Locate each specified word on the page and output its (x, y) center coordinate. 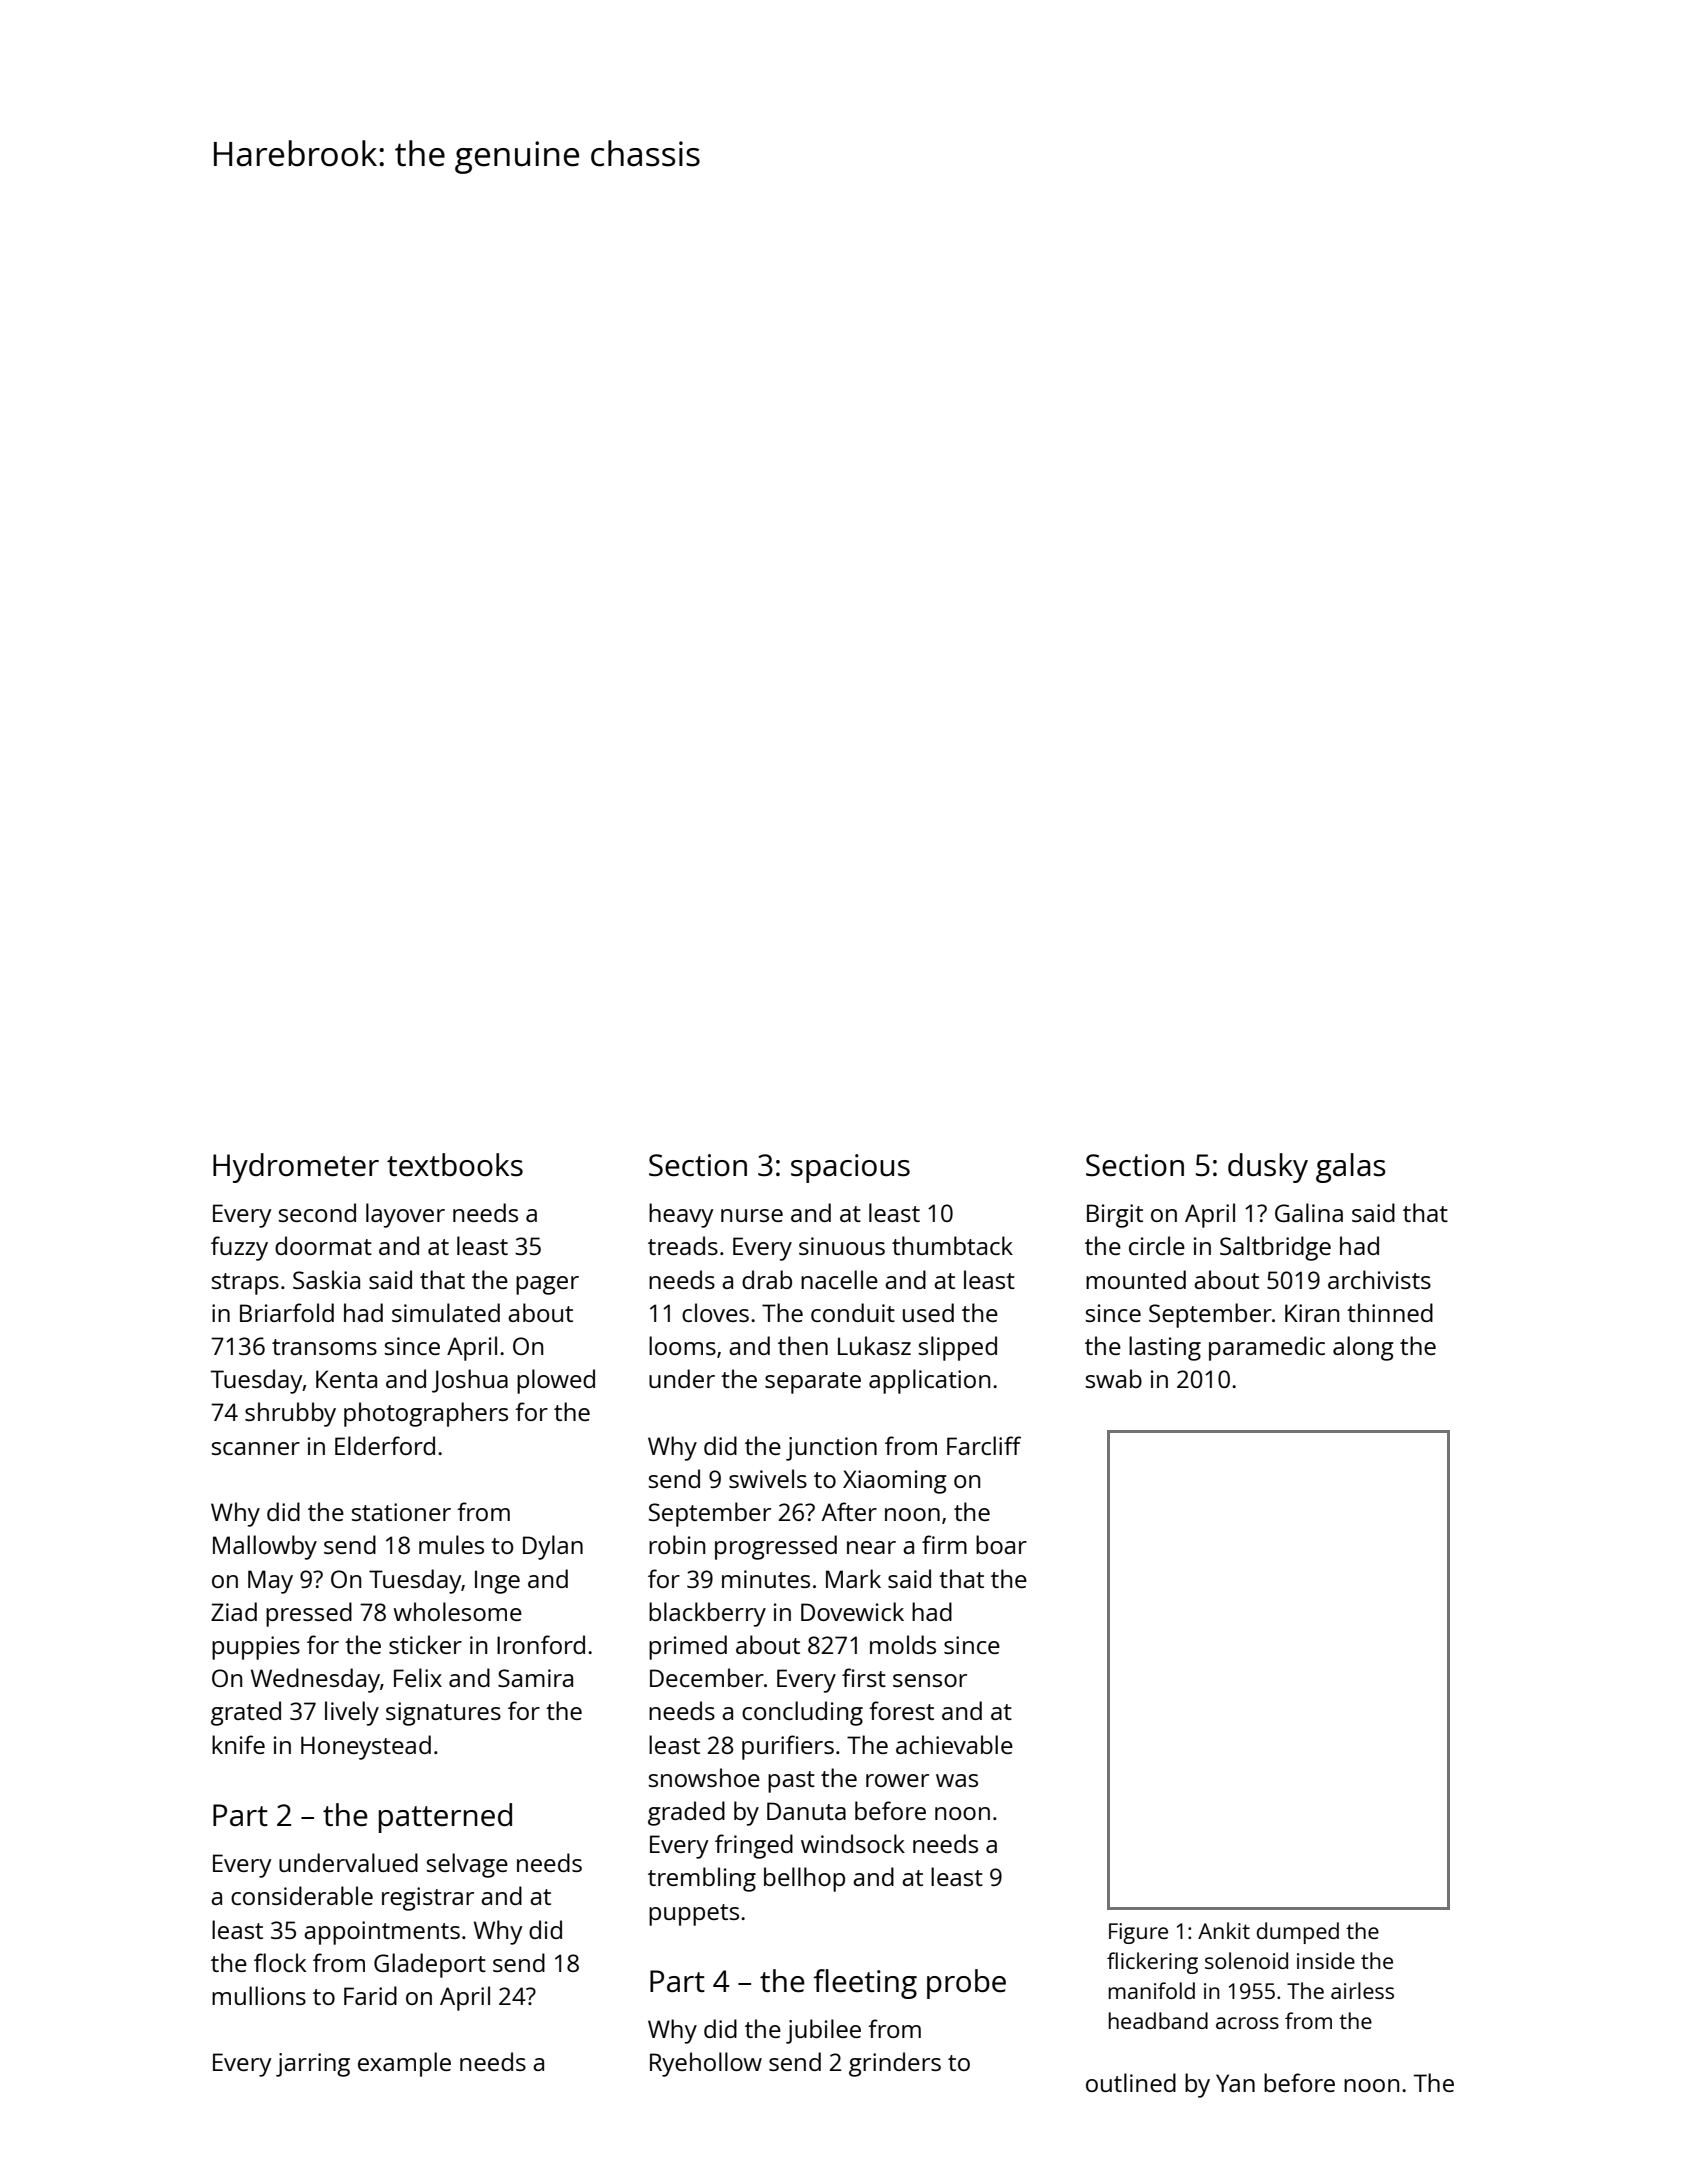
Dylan (553, 1547)
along (1363, 1348)
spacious (850, 1168)
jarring (313, 2065)
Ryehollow (706, 2064)
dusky (1268, 1168)
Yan (1235, 2083)
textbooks (455, 1165)
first (864, 1677)
